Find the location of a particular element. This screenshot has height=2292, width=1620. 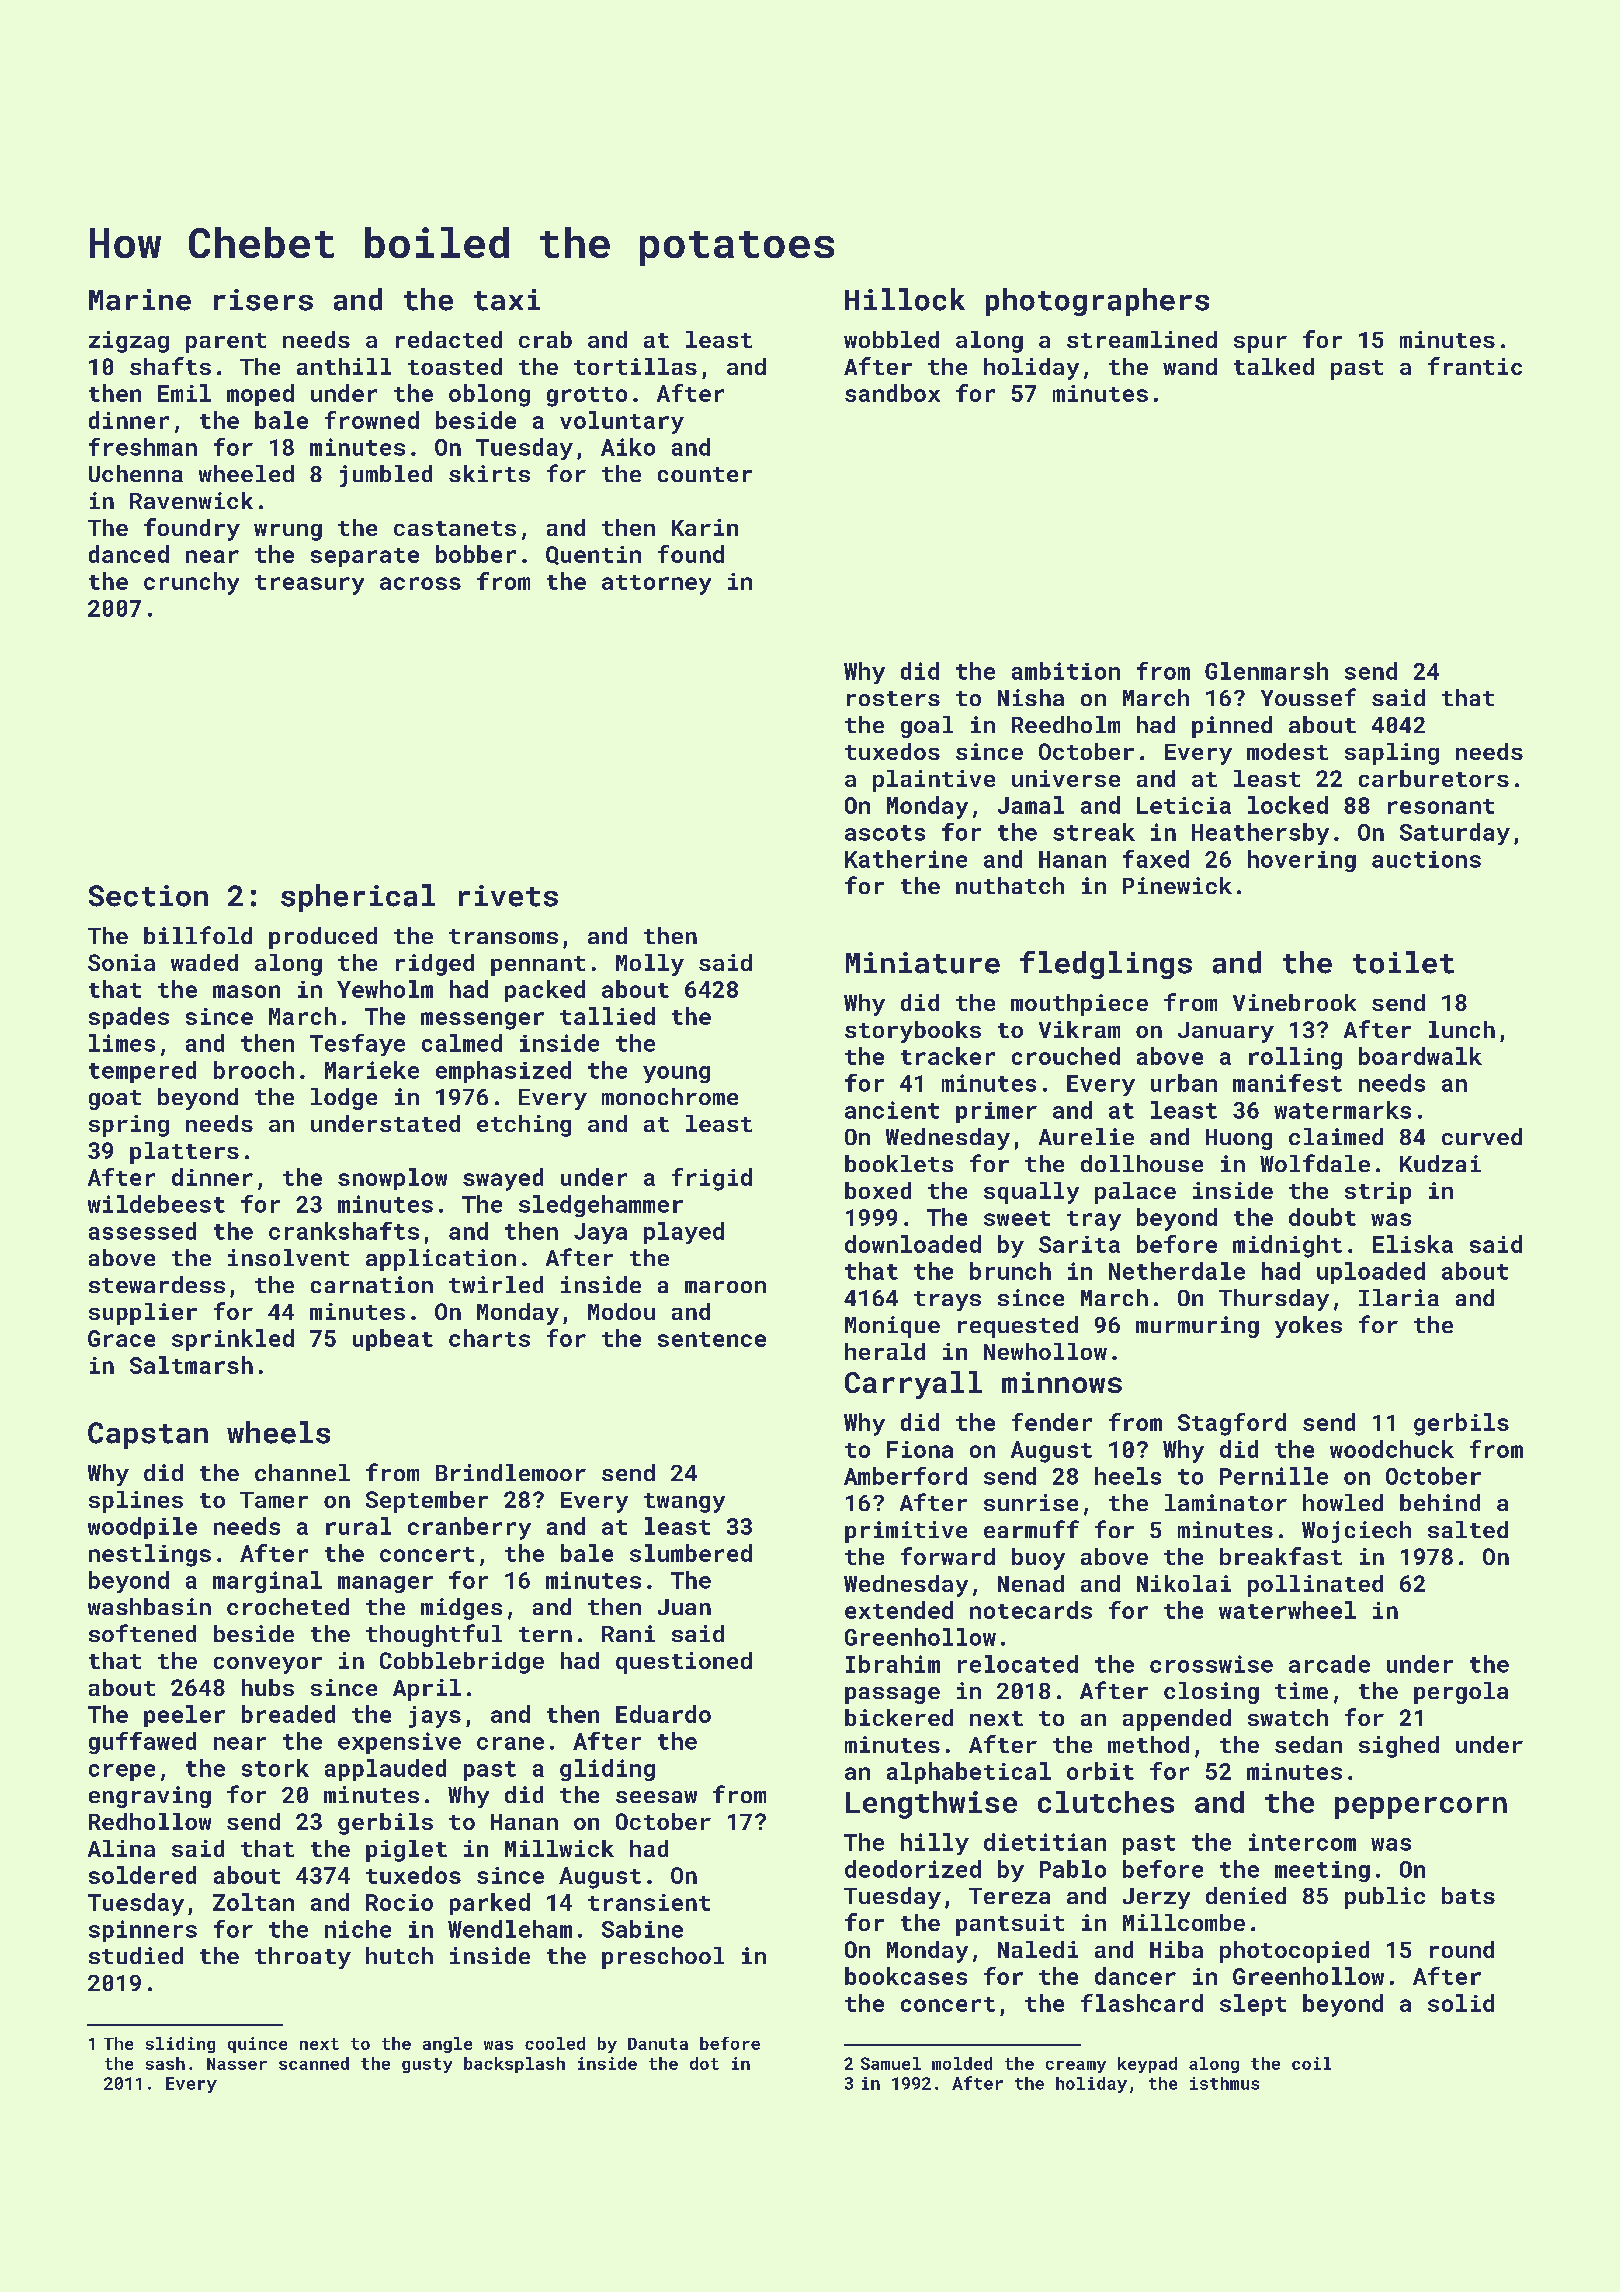

Samuel is located at coordinates (891, 2063).
